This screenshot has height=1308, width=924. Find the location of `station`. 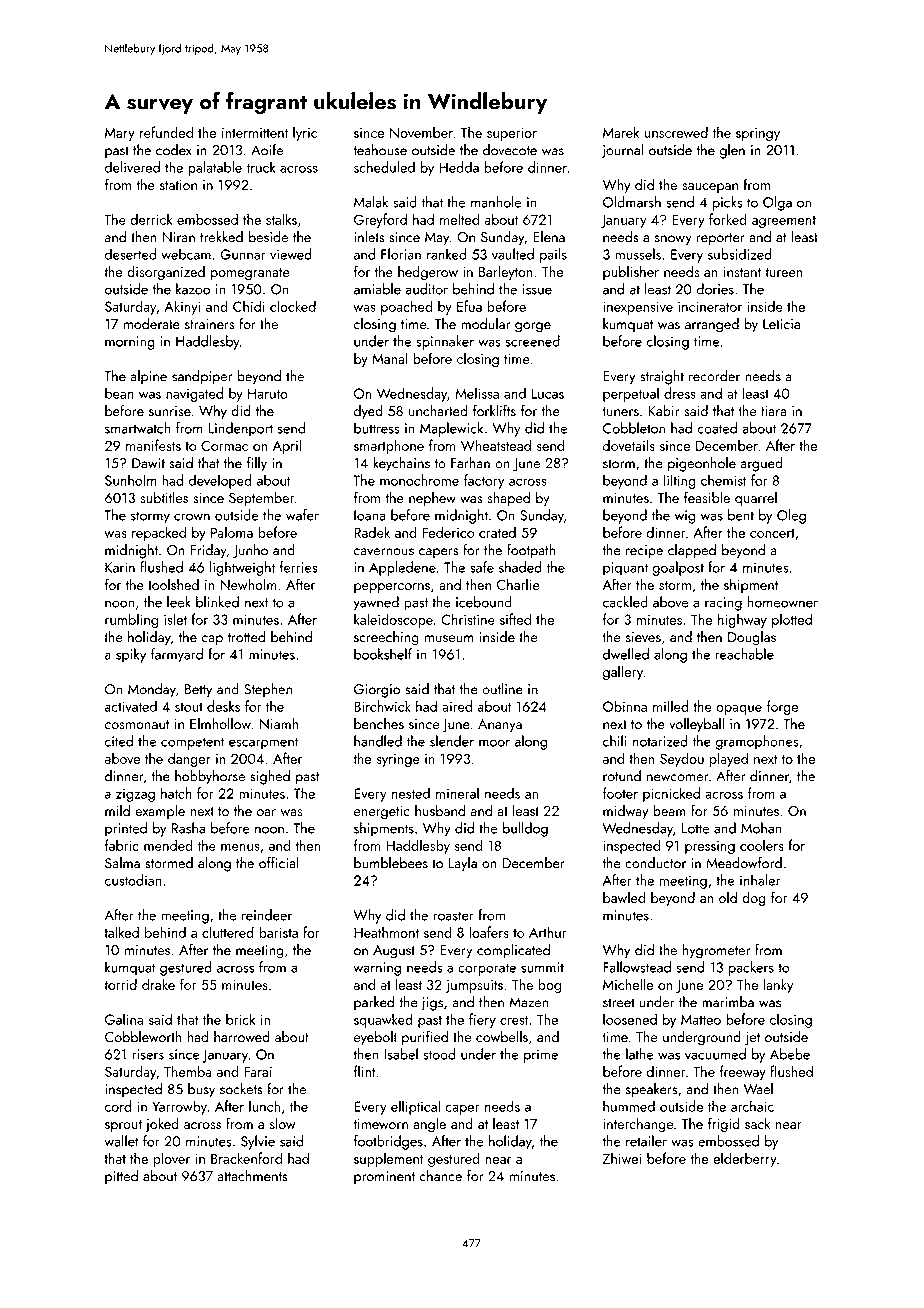

station is located at coordinates (178, 185).
